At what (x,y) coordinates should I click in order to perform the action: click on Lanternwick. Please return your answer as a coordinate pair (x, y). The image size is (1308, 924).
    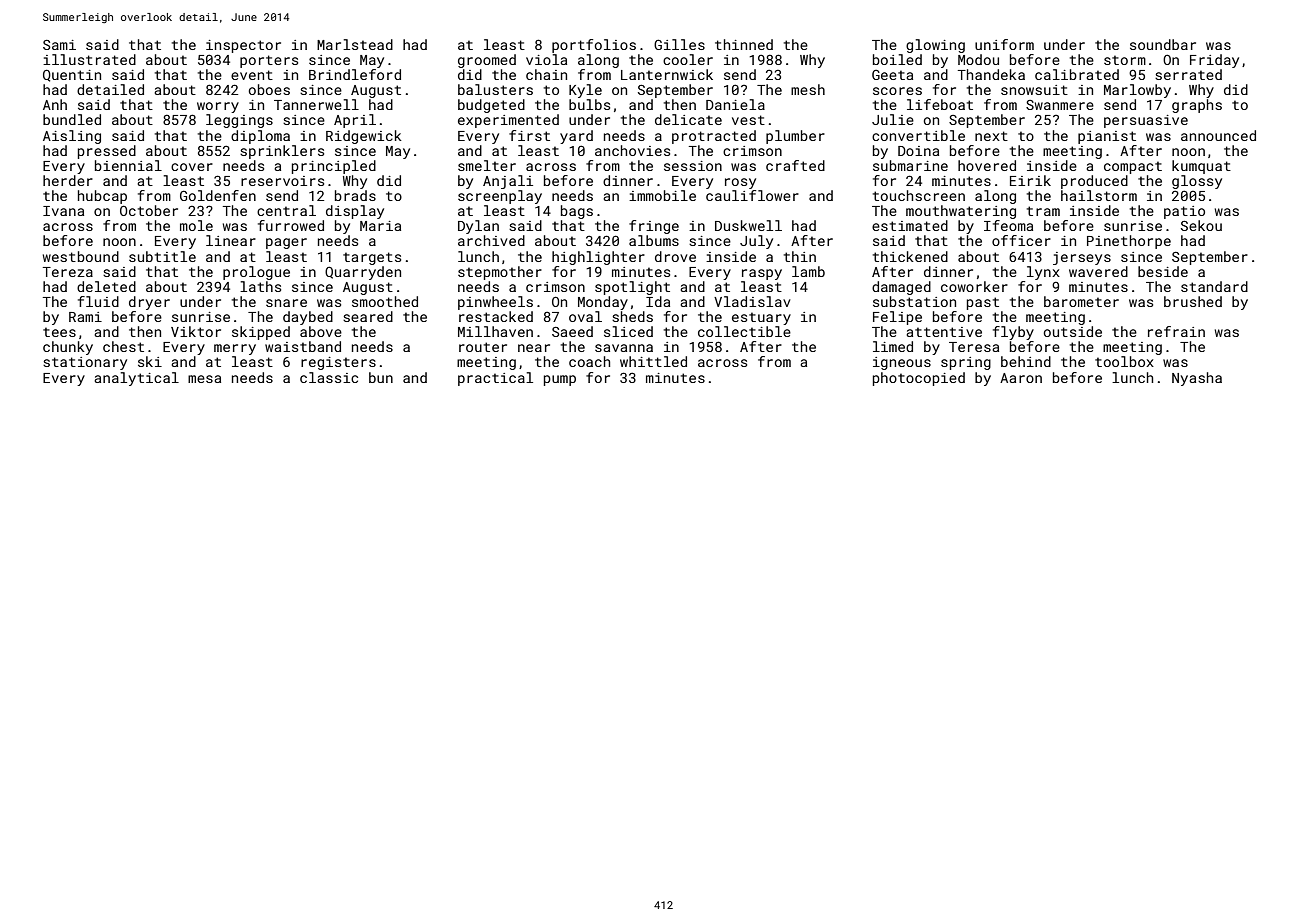
    Looking at the image, I should click on (667, 74).
